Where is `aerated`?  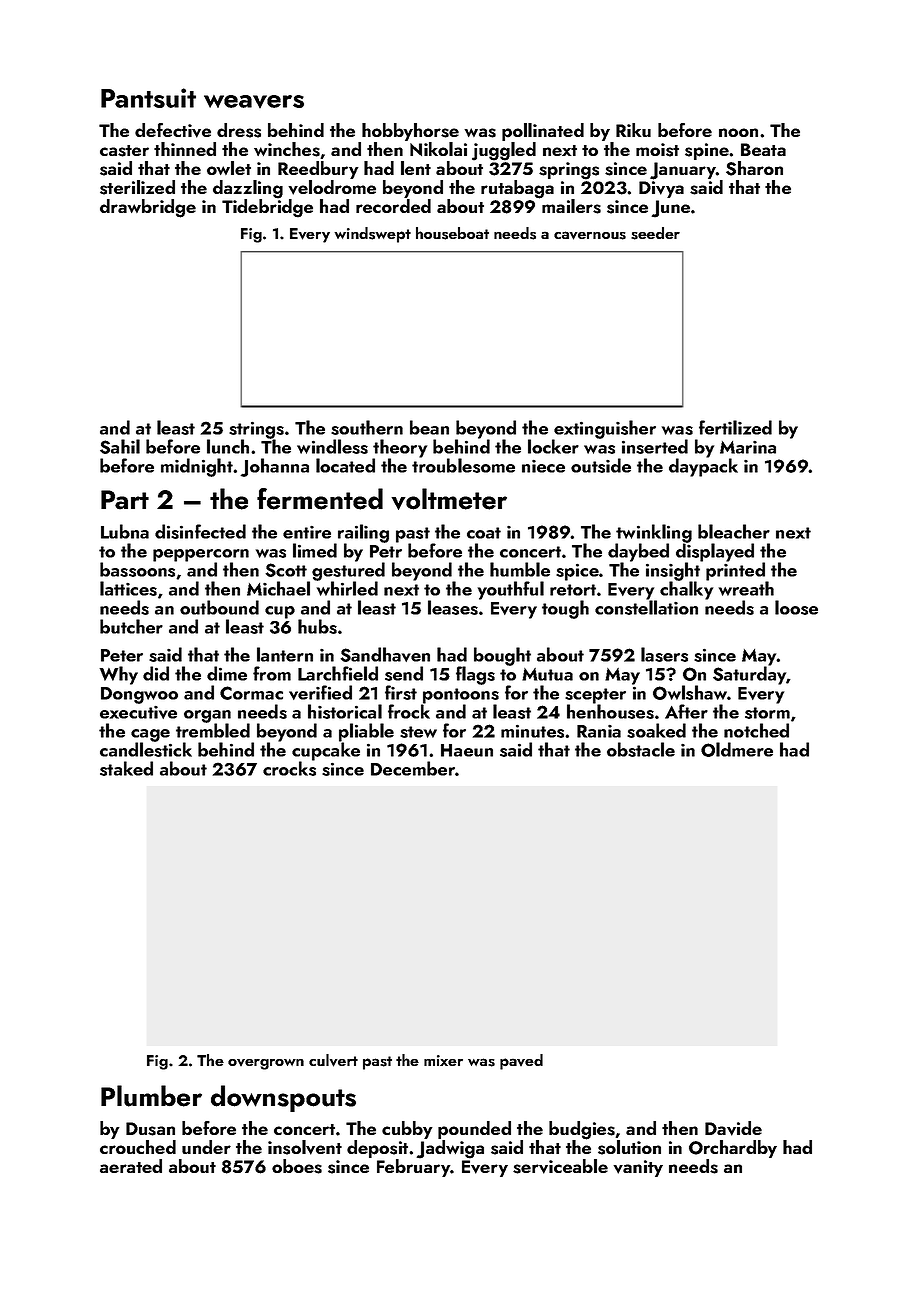
aerated is located at coordinates (131, 1166).
